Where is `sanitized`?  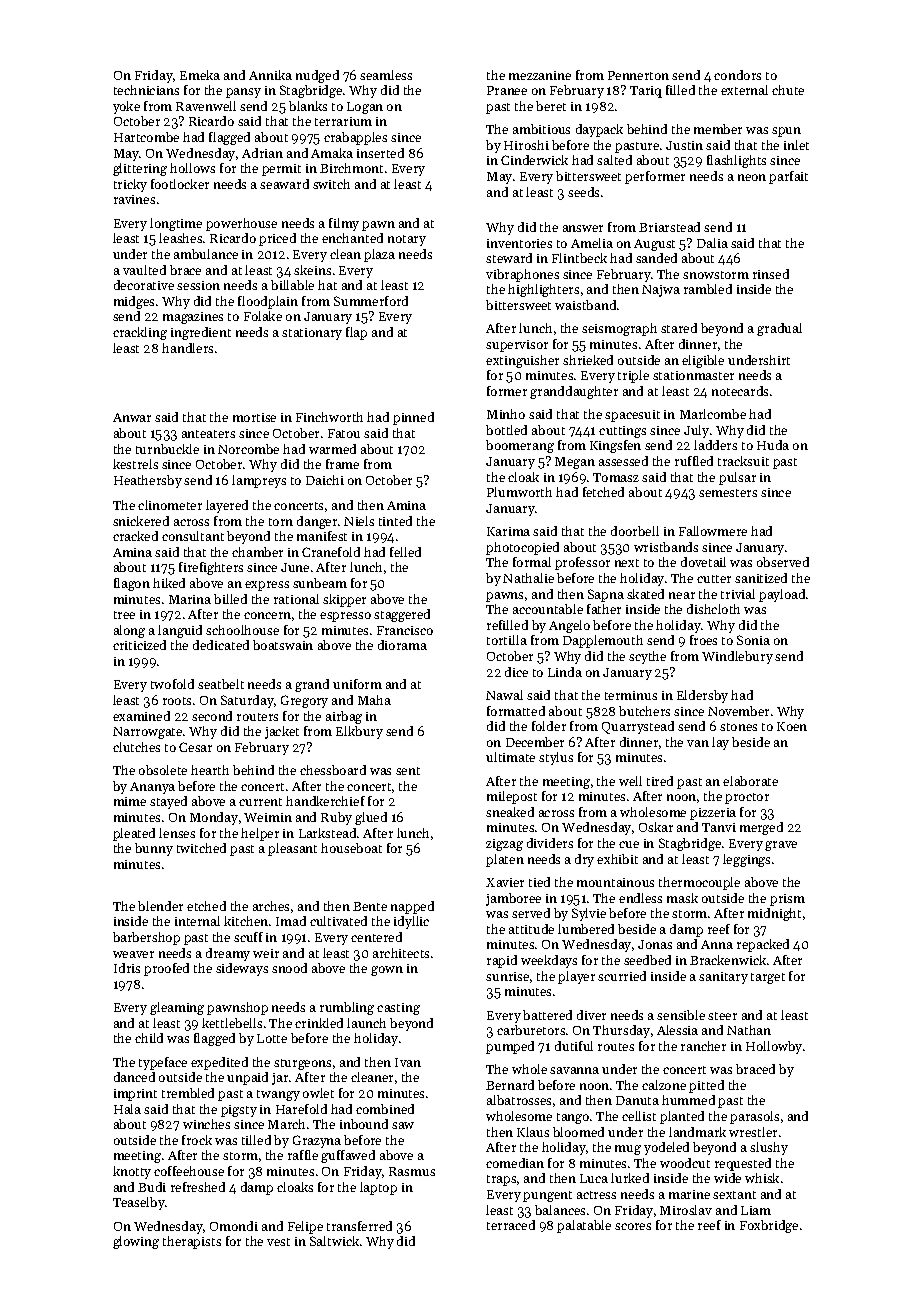 sanitized is located at coordinates (761, 578).
